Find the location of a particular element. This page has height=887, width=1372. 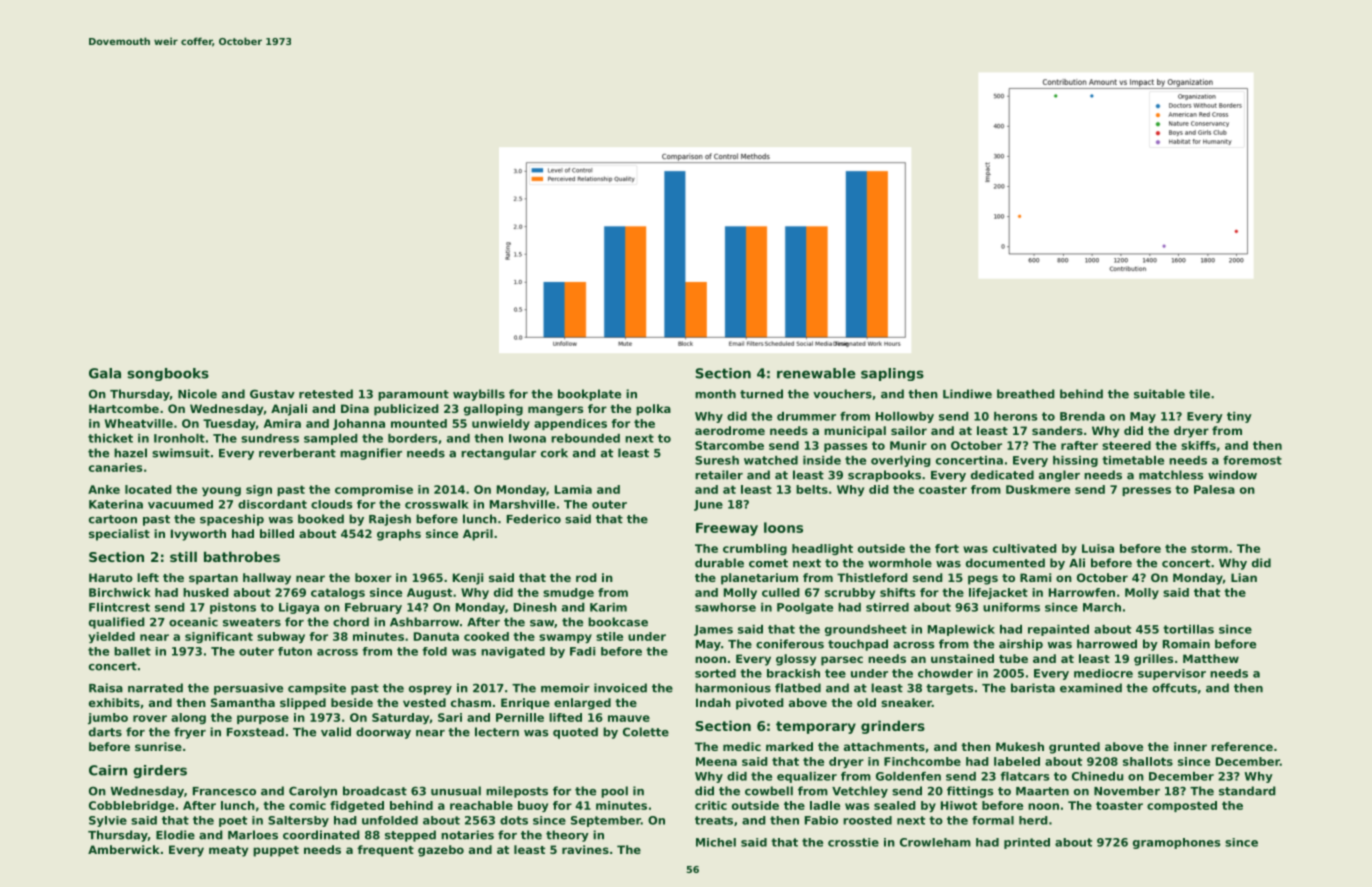

reverberant is located at coordinates (297, 453).
